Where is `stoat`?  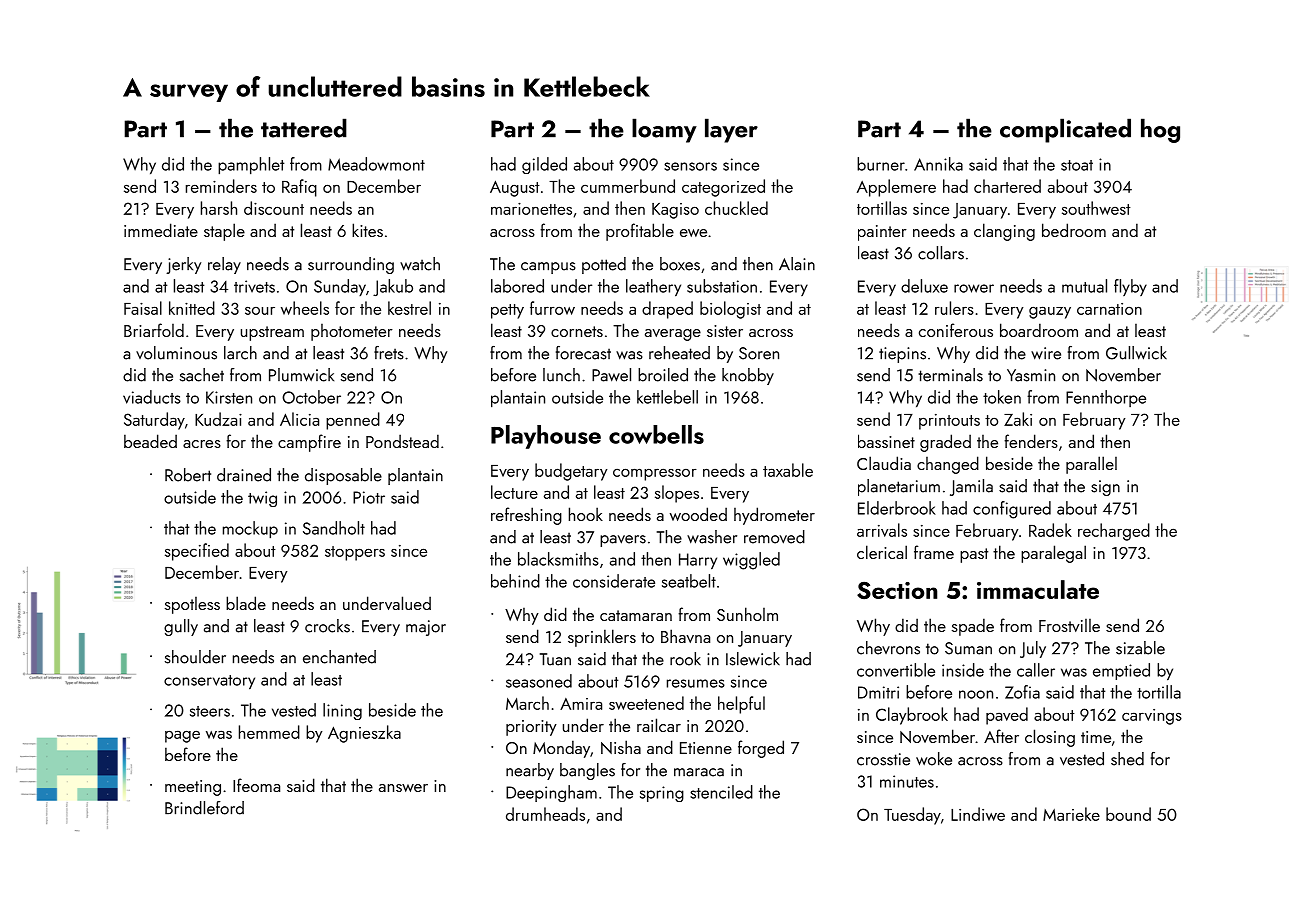
stoat is located at coordinates (1077, 165).
